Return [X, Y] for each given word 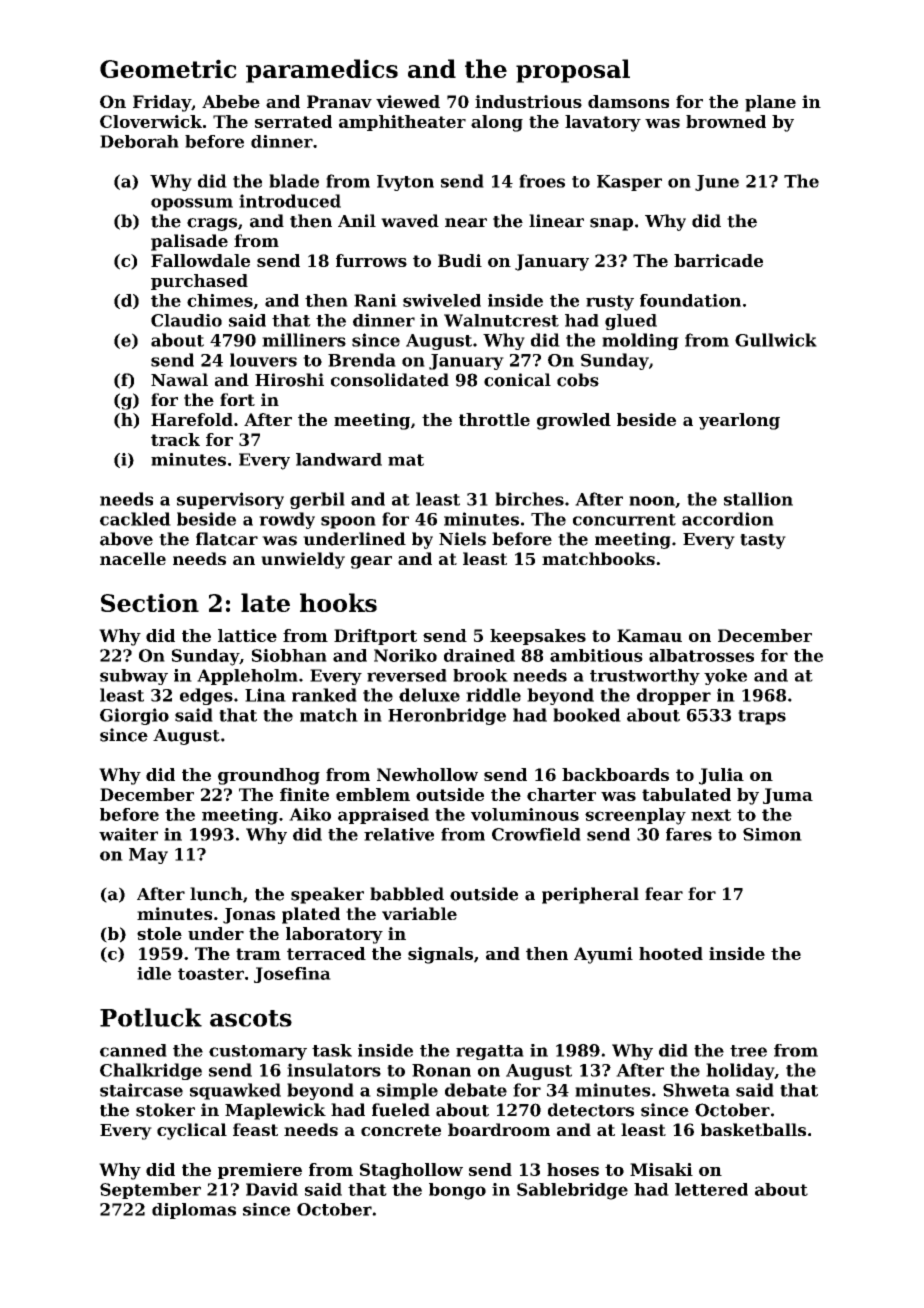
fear [664, 894]
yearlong [739, 421]
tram [258, 954]
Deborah [139, 141]
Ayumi [603, 955]
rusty [610, 303]
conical [517, 380]
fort [237, 399]
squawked [235, 1091]
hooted [671, 953]
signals [440, 955]
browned [726, 121]
